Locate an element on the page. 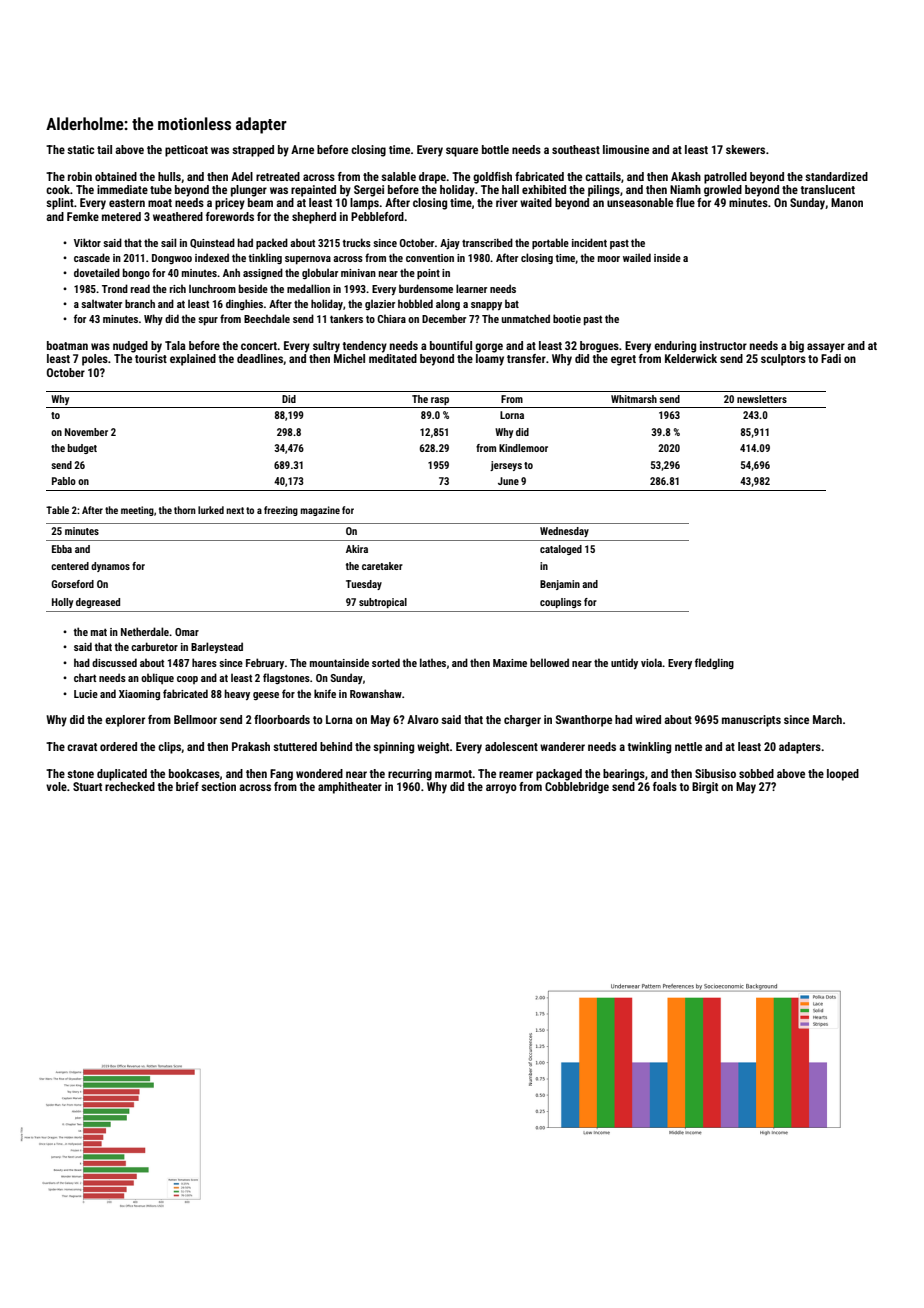  square is located at coordinates (462, 152).
